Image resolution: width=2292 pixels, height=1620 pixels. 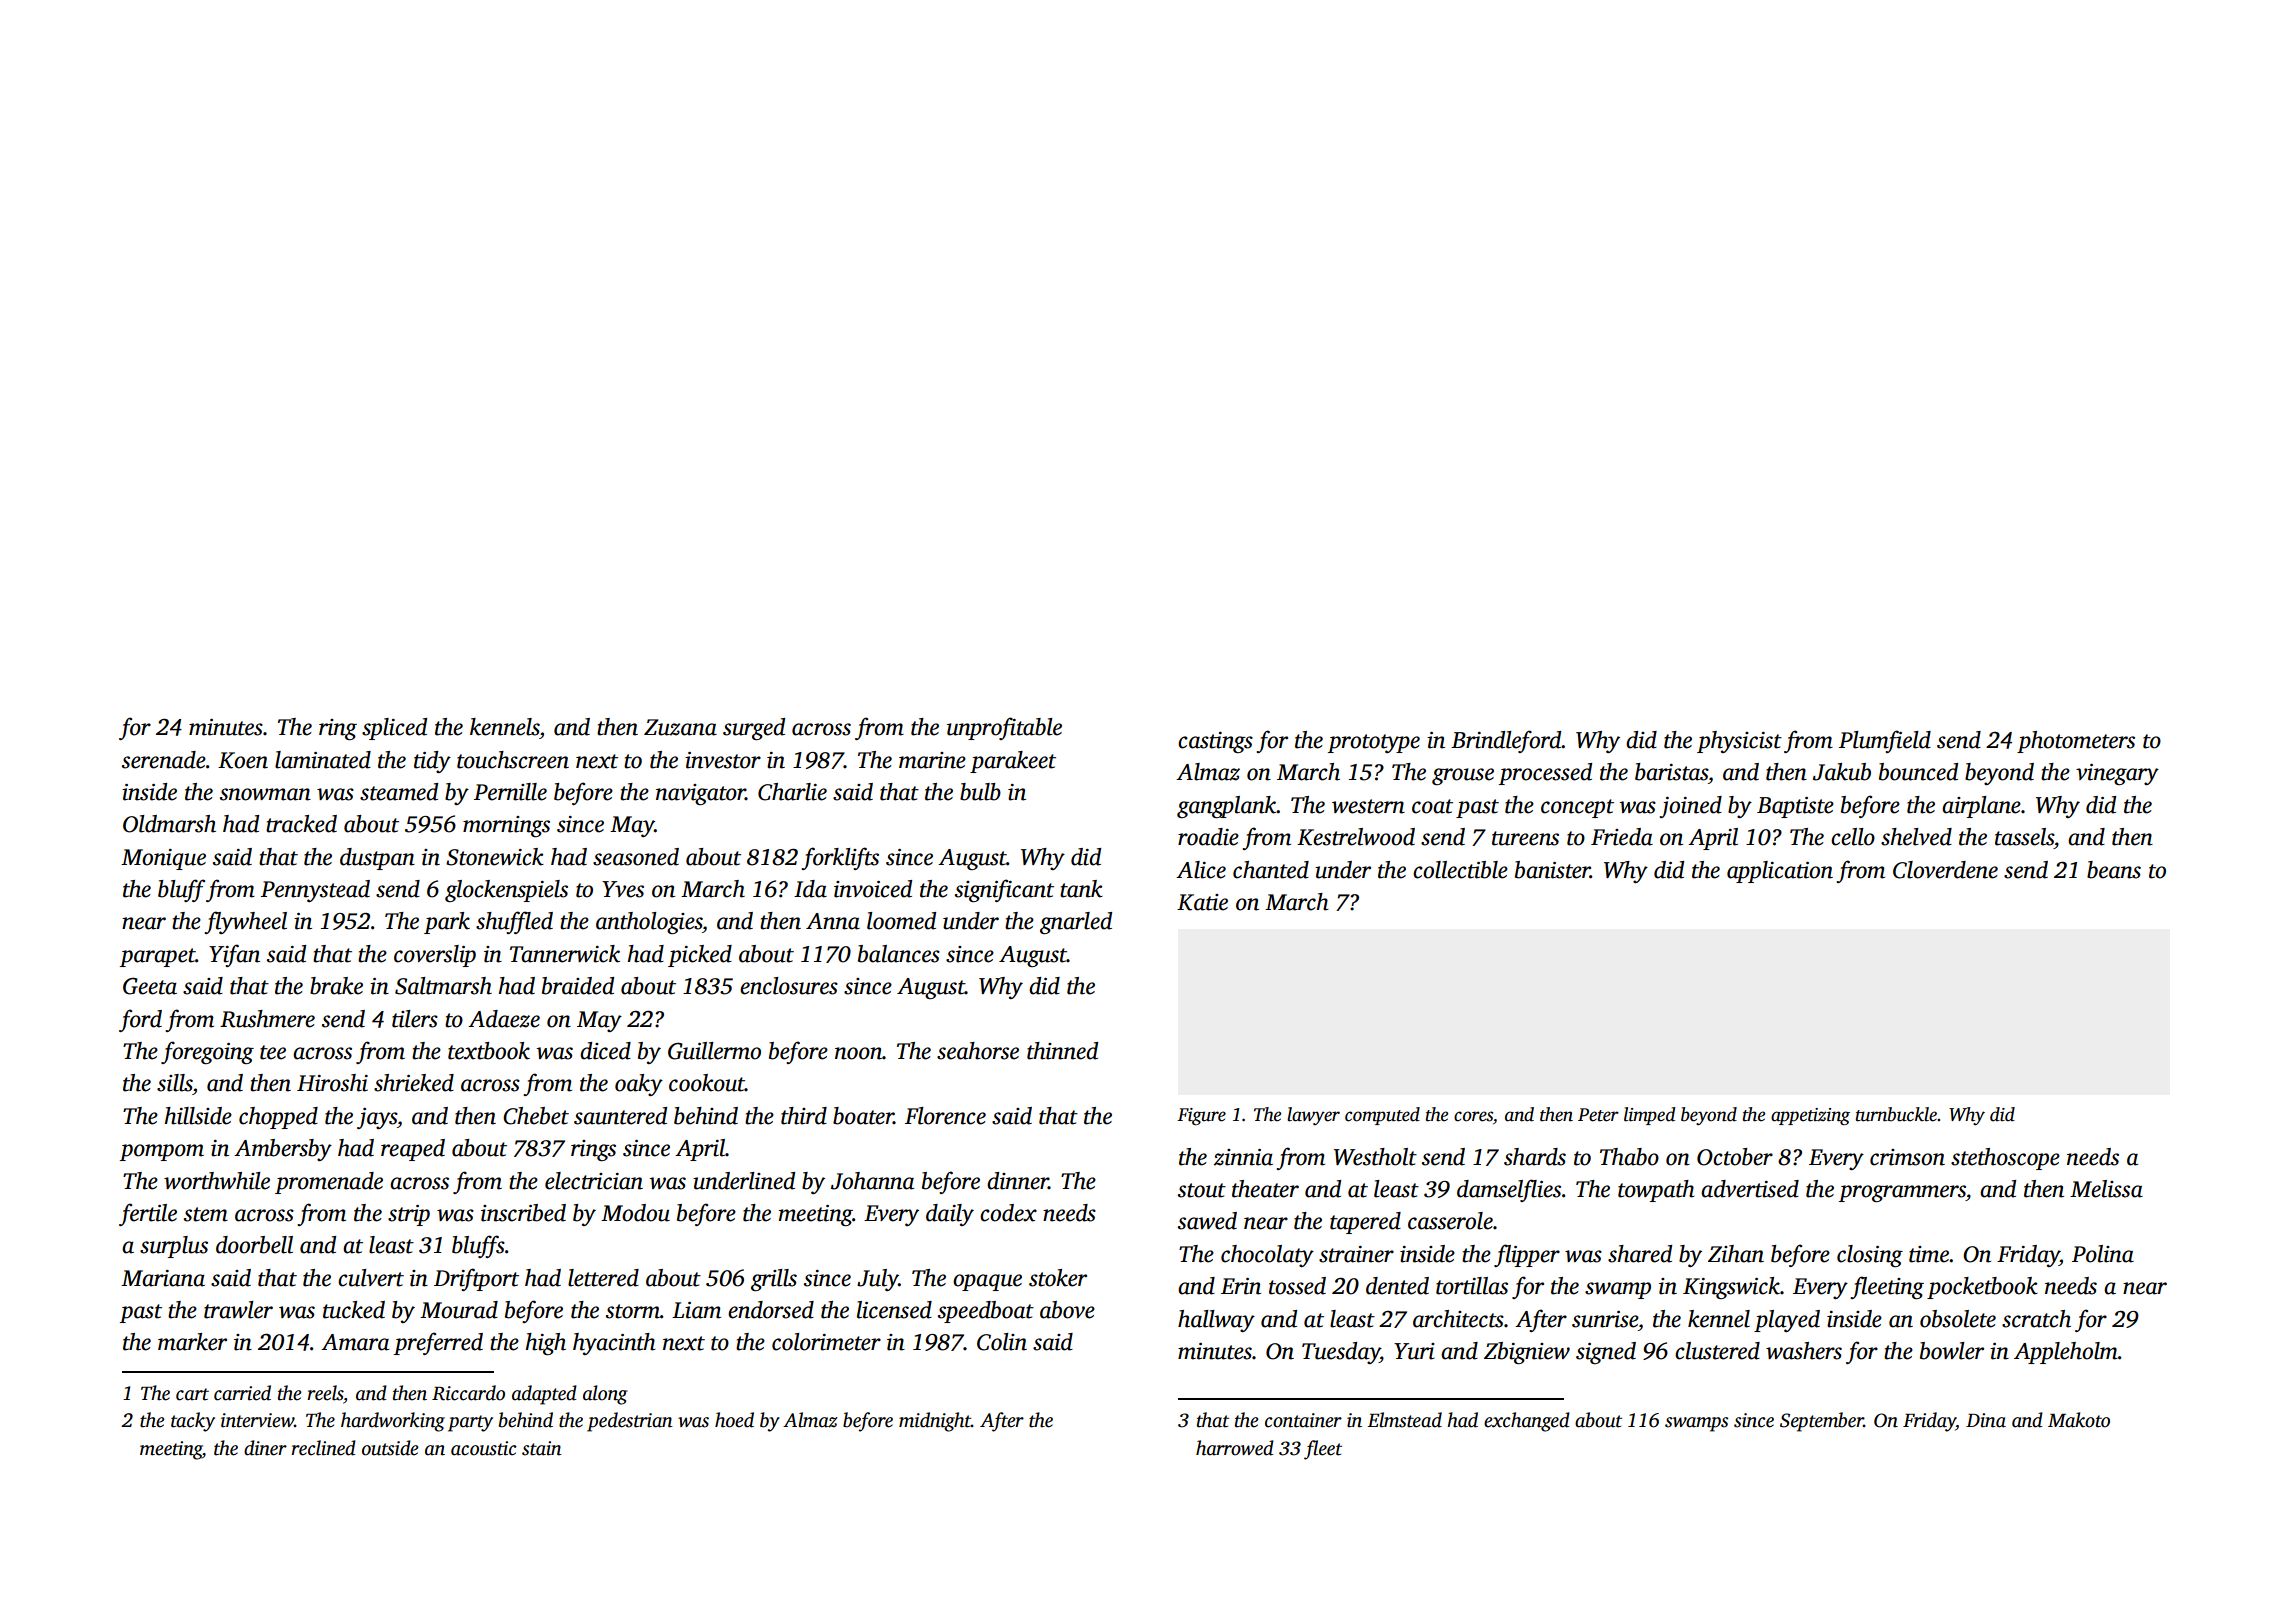 What do you see at coordinates (377, 859) in the document?
I see `dustpan` at bounding box center [377, 859].
